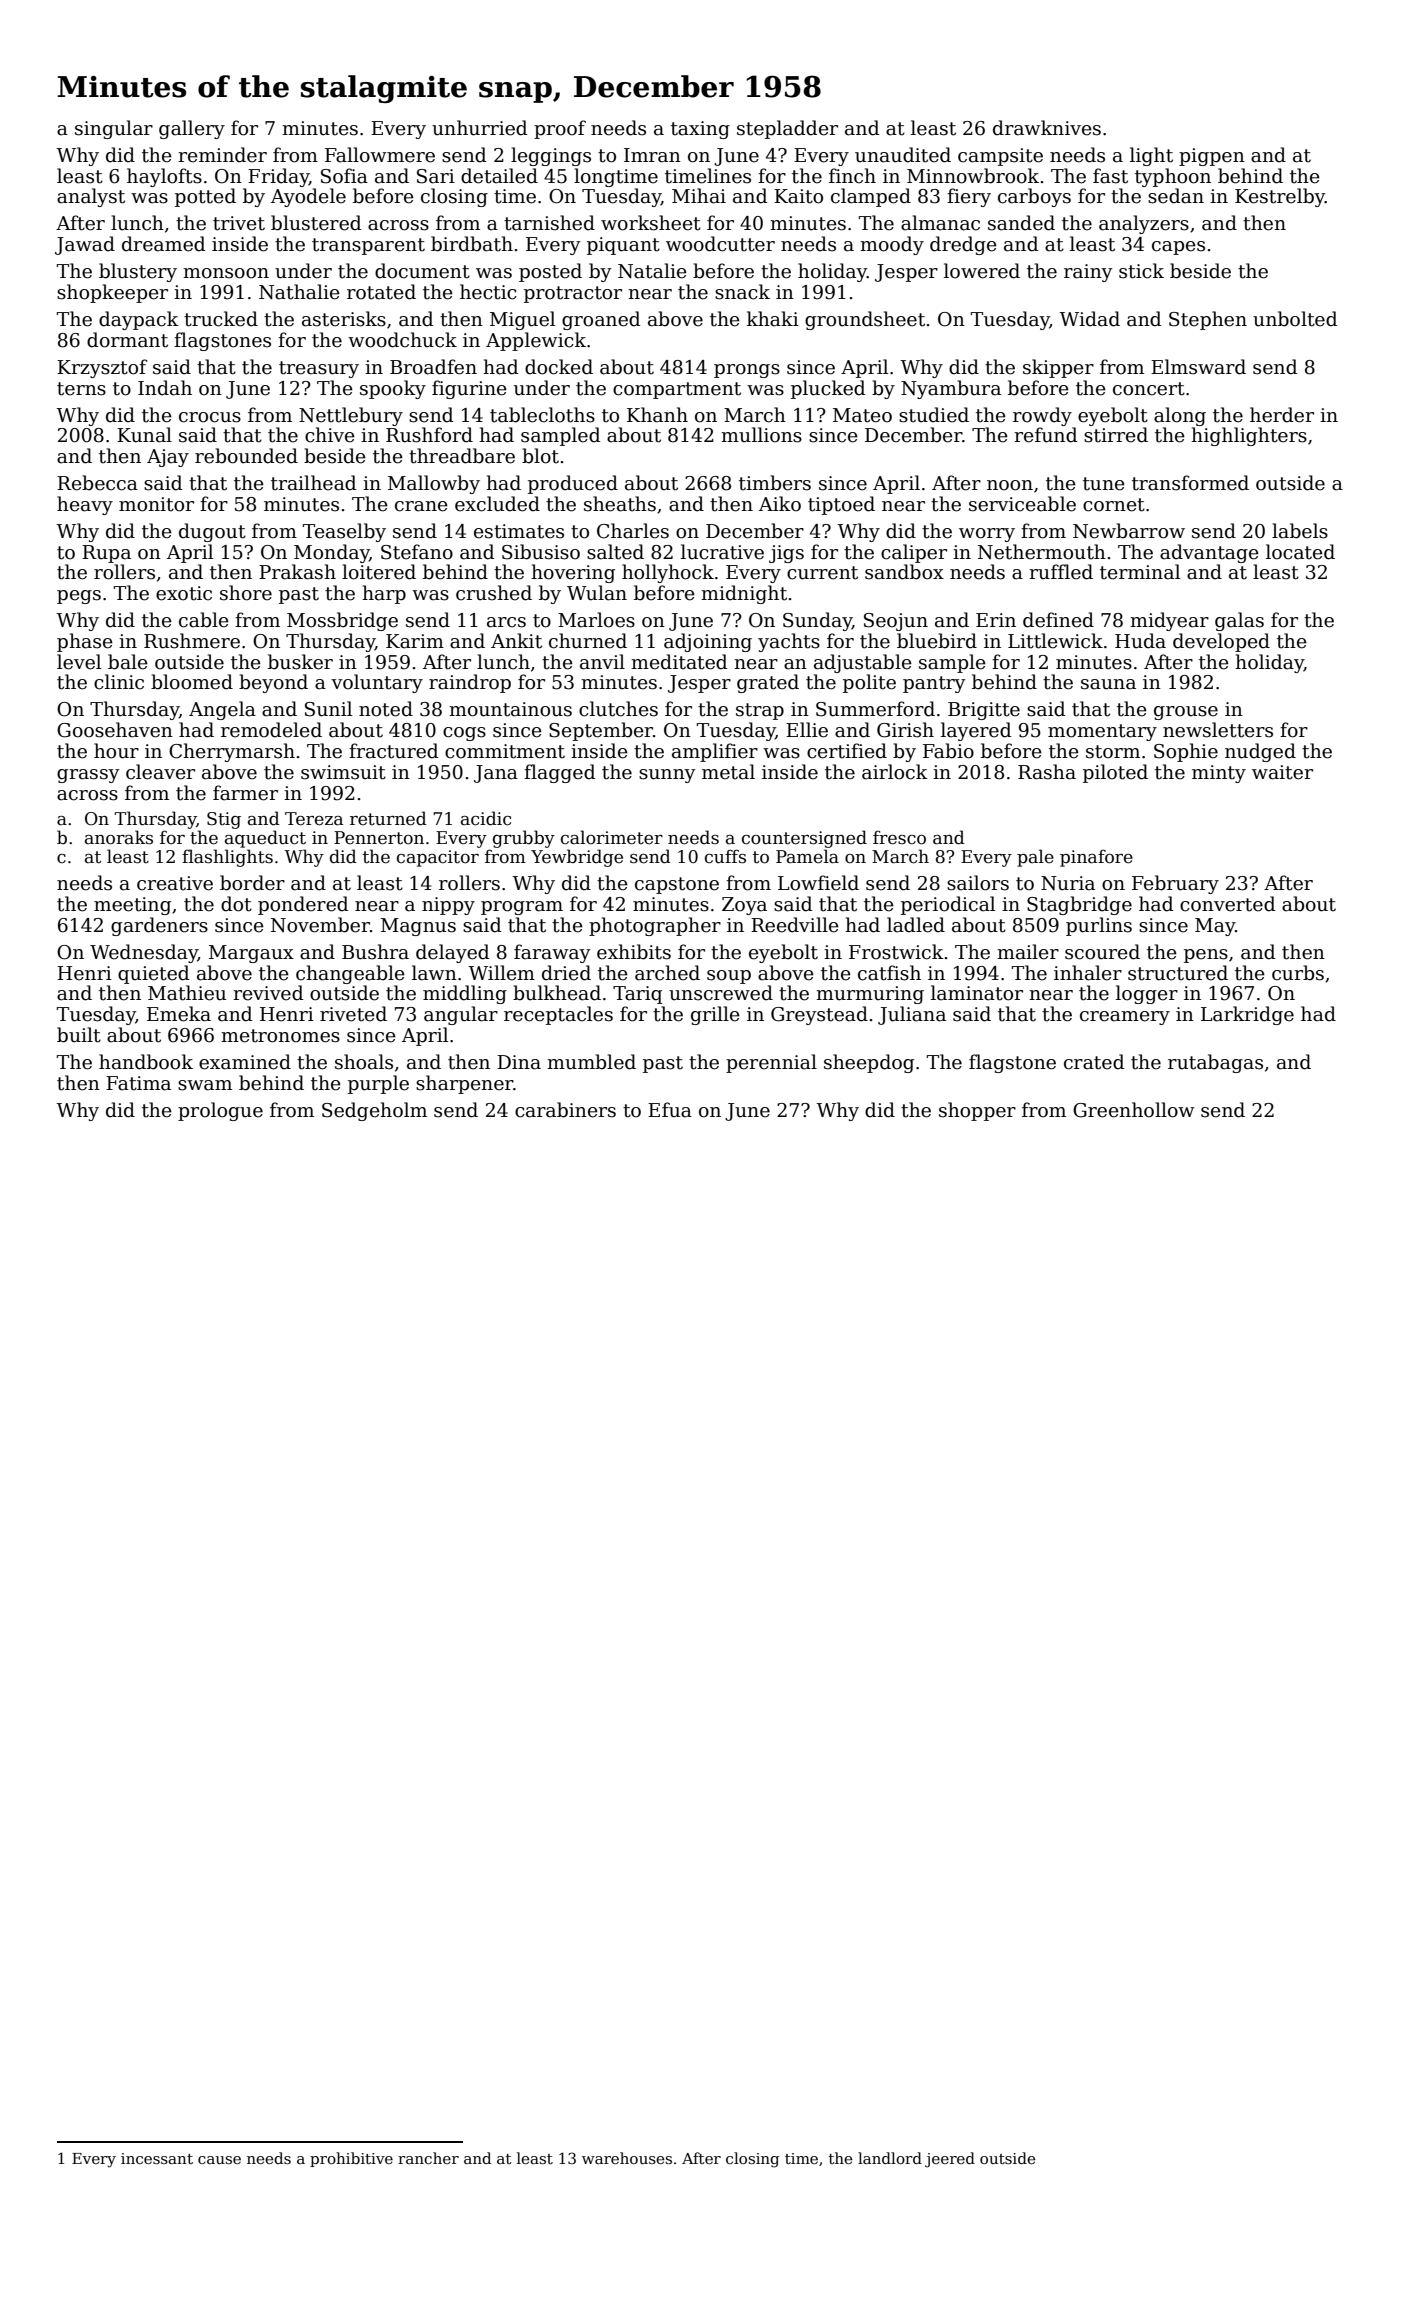 The width and height of the screenshot is (1401, 2307). Describe the element at coordinates (157, 2158) in the screenshot. I see `incessant` at that location.
